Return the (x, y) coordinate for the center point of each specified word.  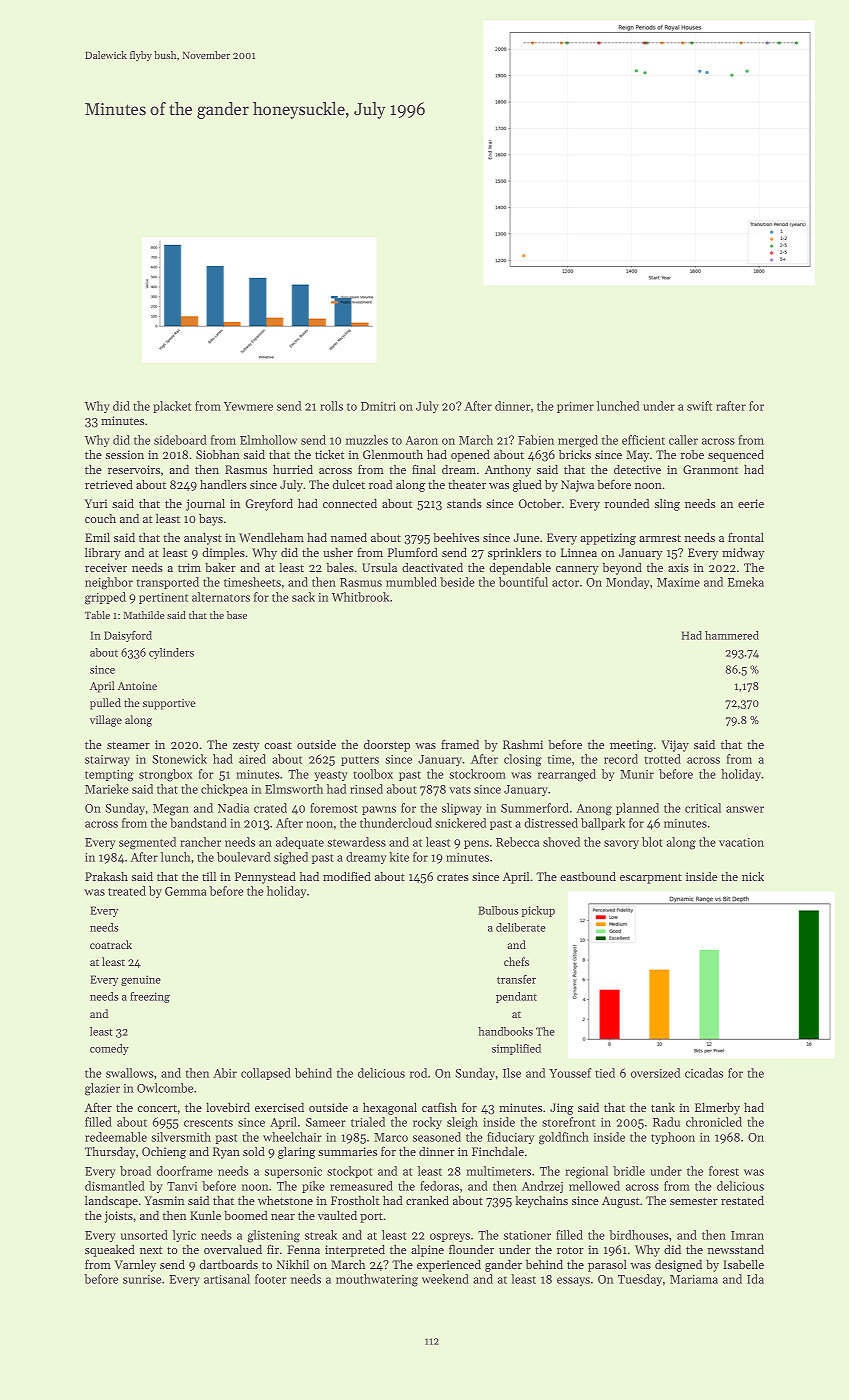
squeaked (110, 1251)
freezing (150, 997)
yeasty (331, 776)
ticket (329, 454)
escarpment (651, 878)
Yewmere (248, 406)
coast (278, 745)
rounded (627, 503)
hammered (732, 635)
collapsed (266, 1074)
